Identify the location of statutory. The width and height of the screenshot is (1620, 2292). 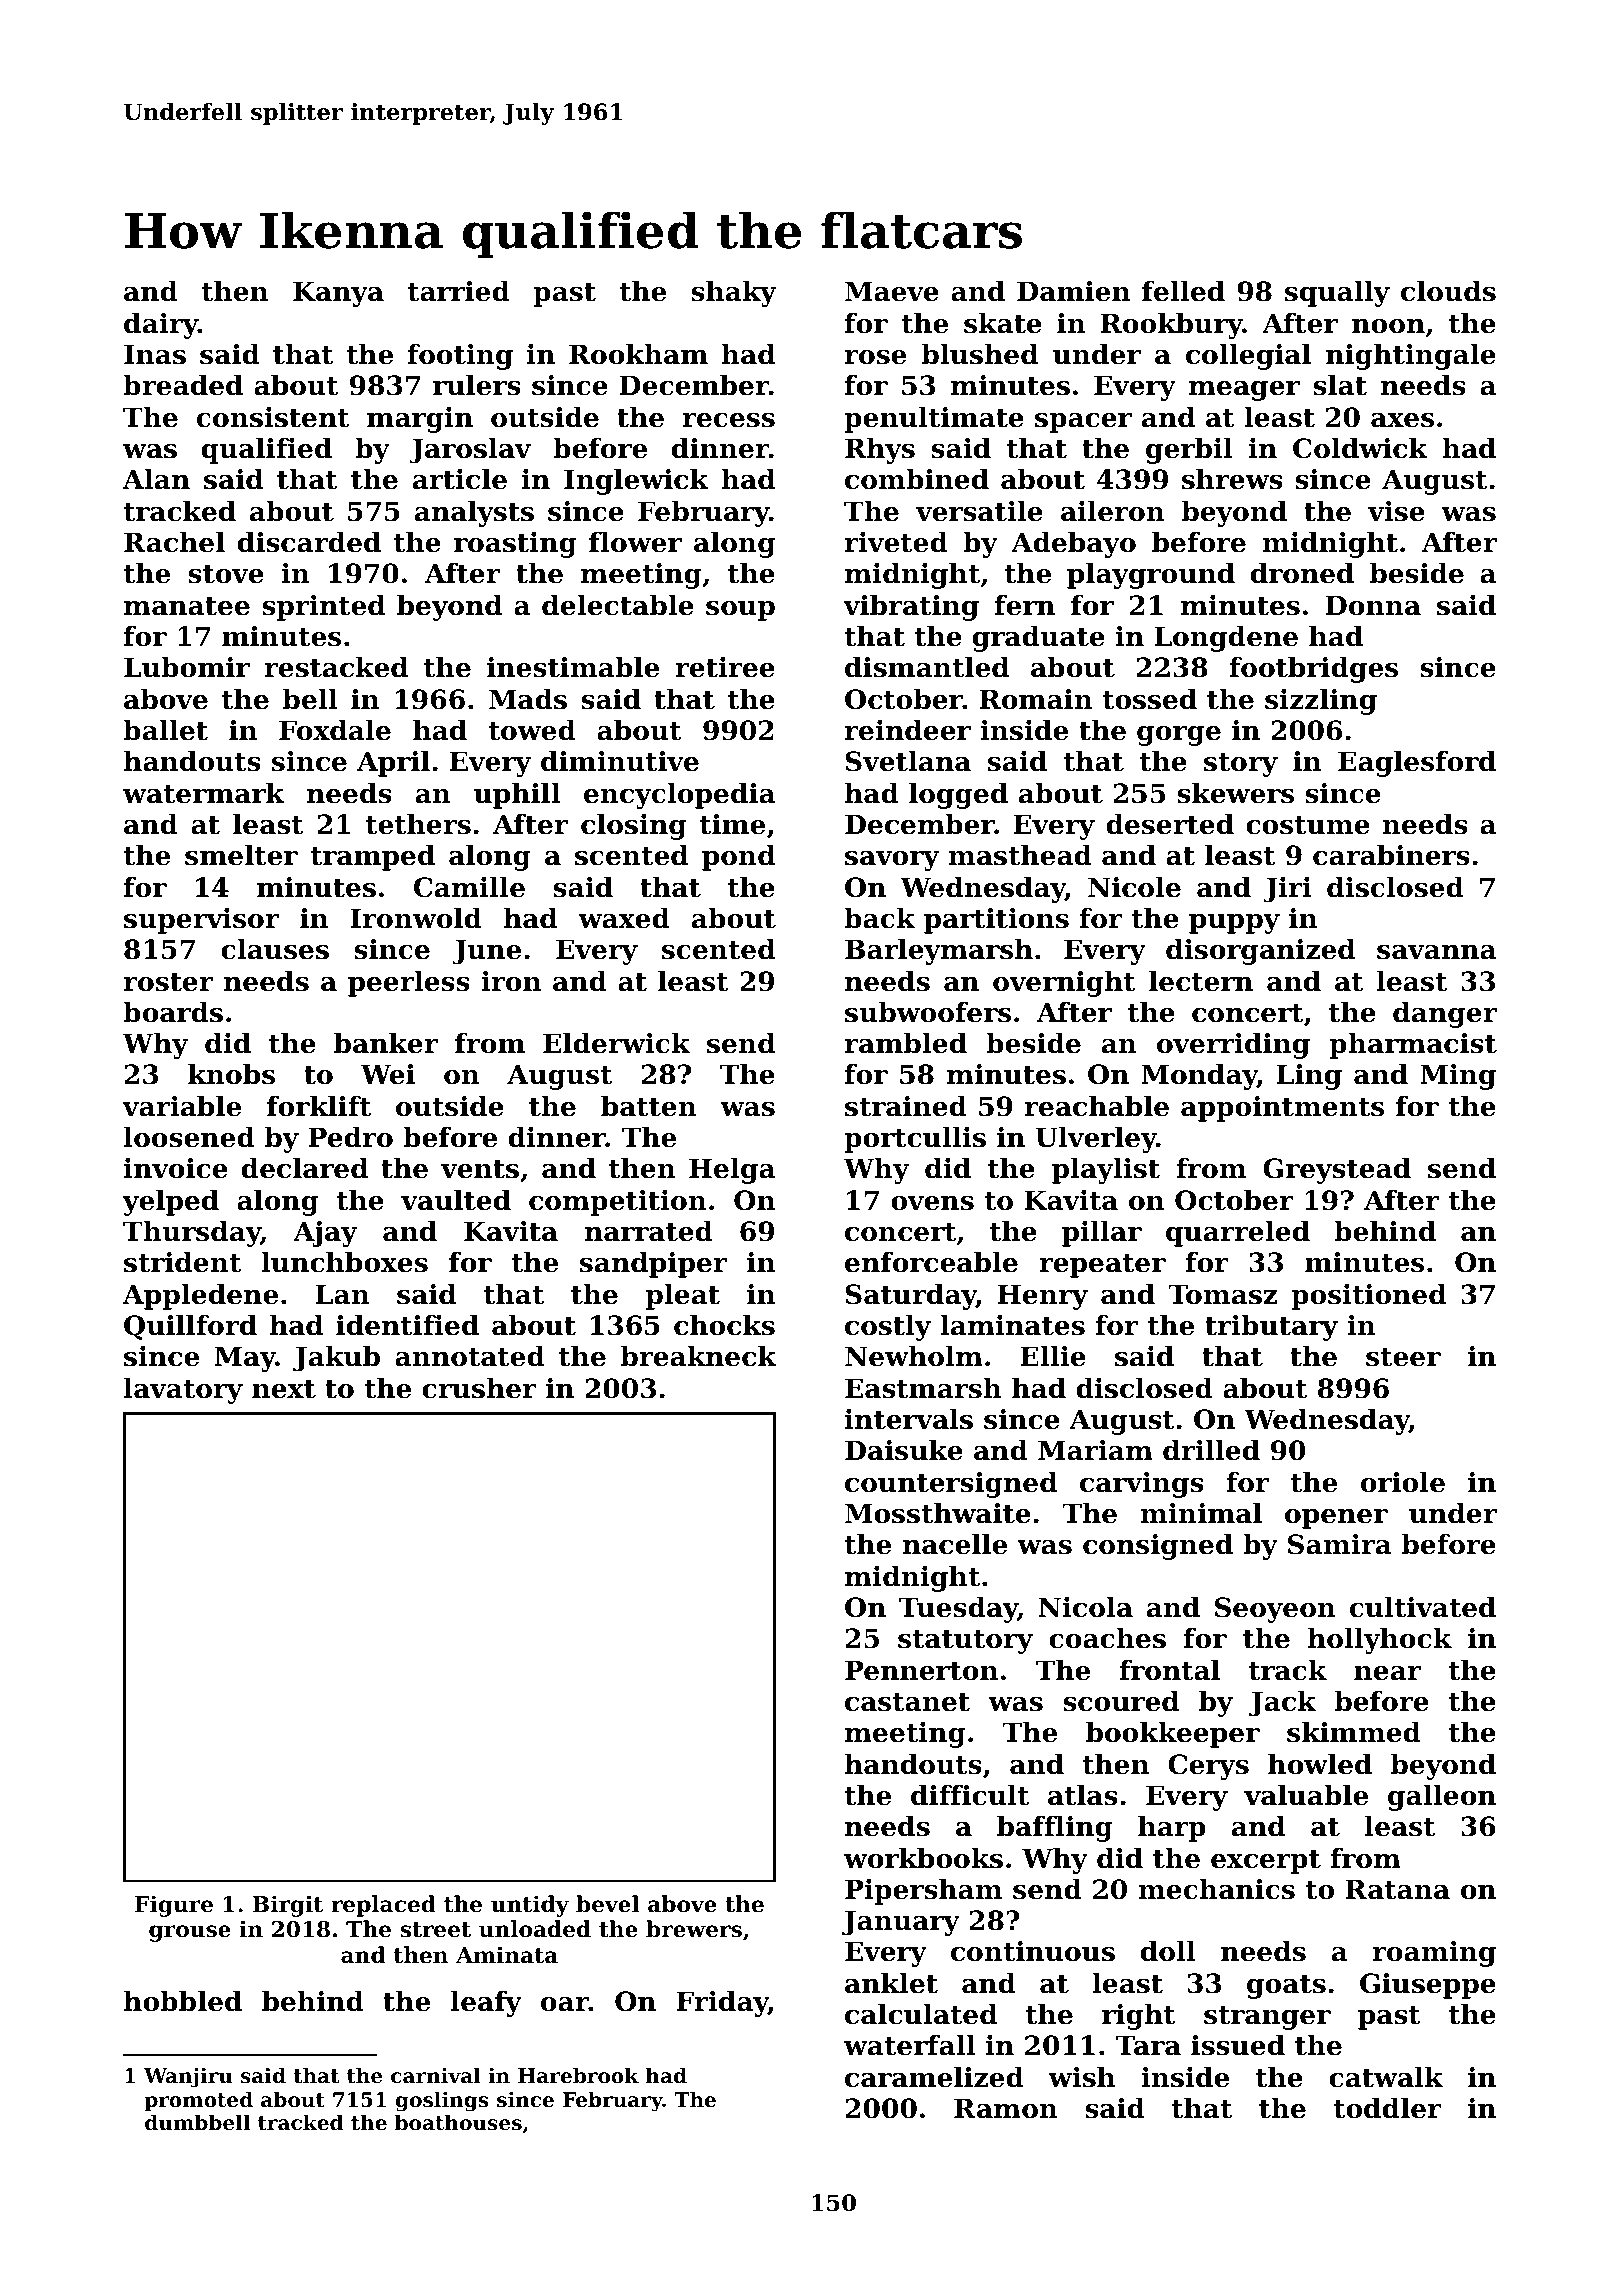
(965, 1642).
